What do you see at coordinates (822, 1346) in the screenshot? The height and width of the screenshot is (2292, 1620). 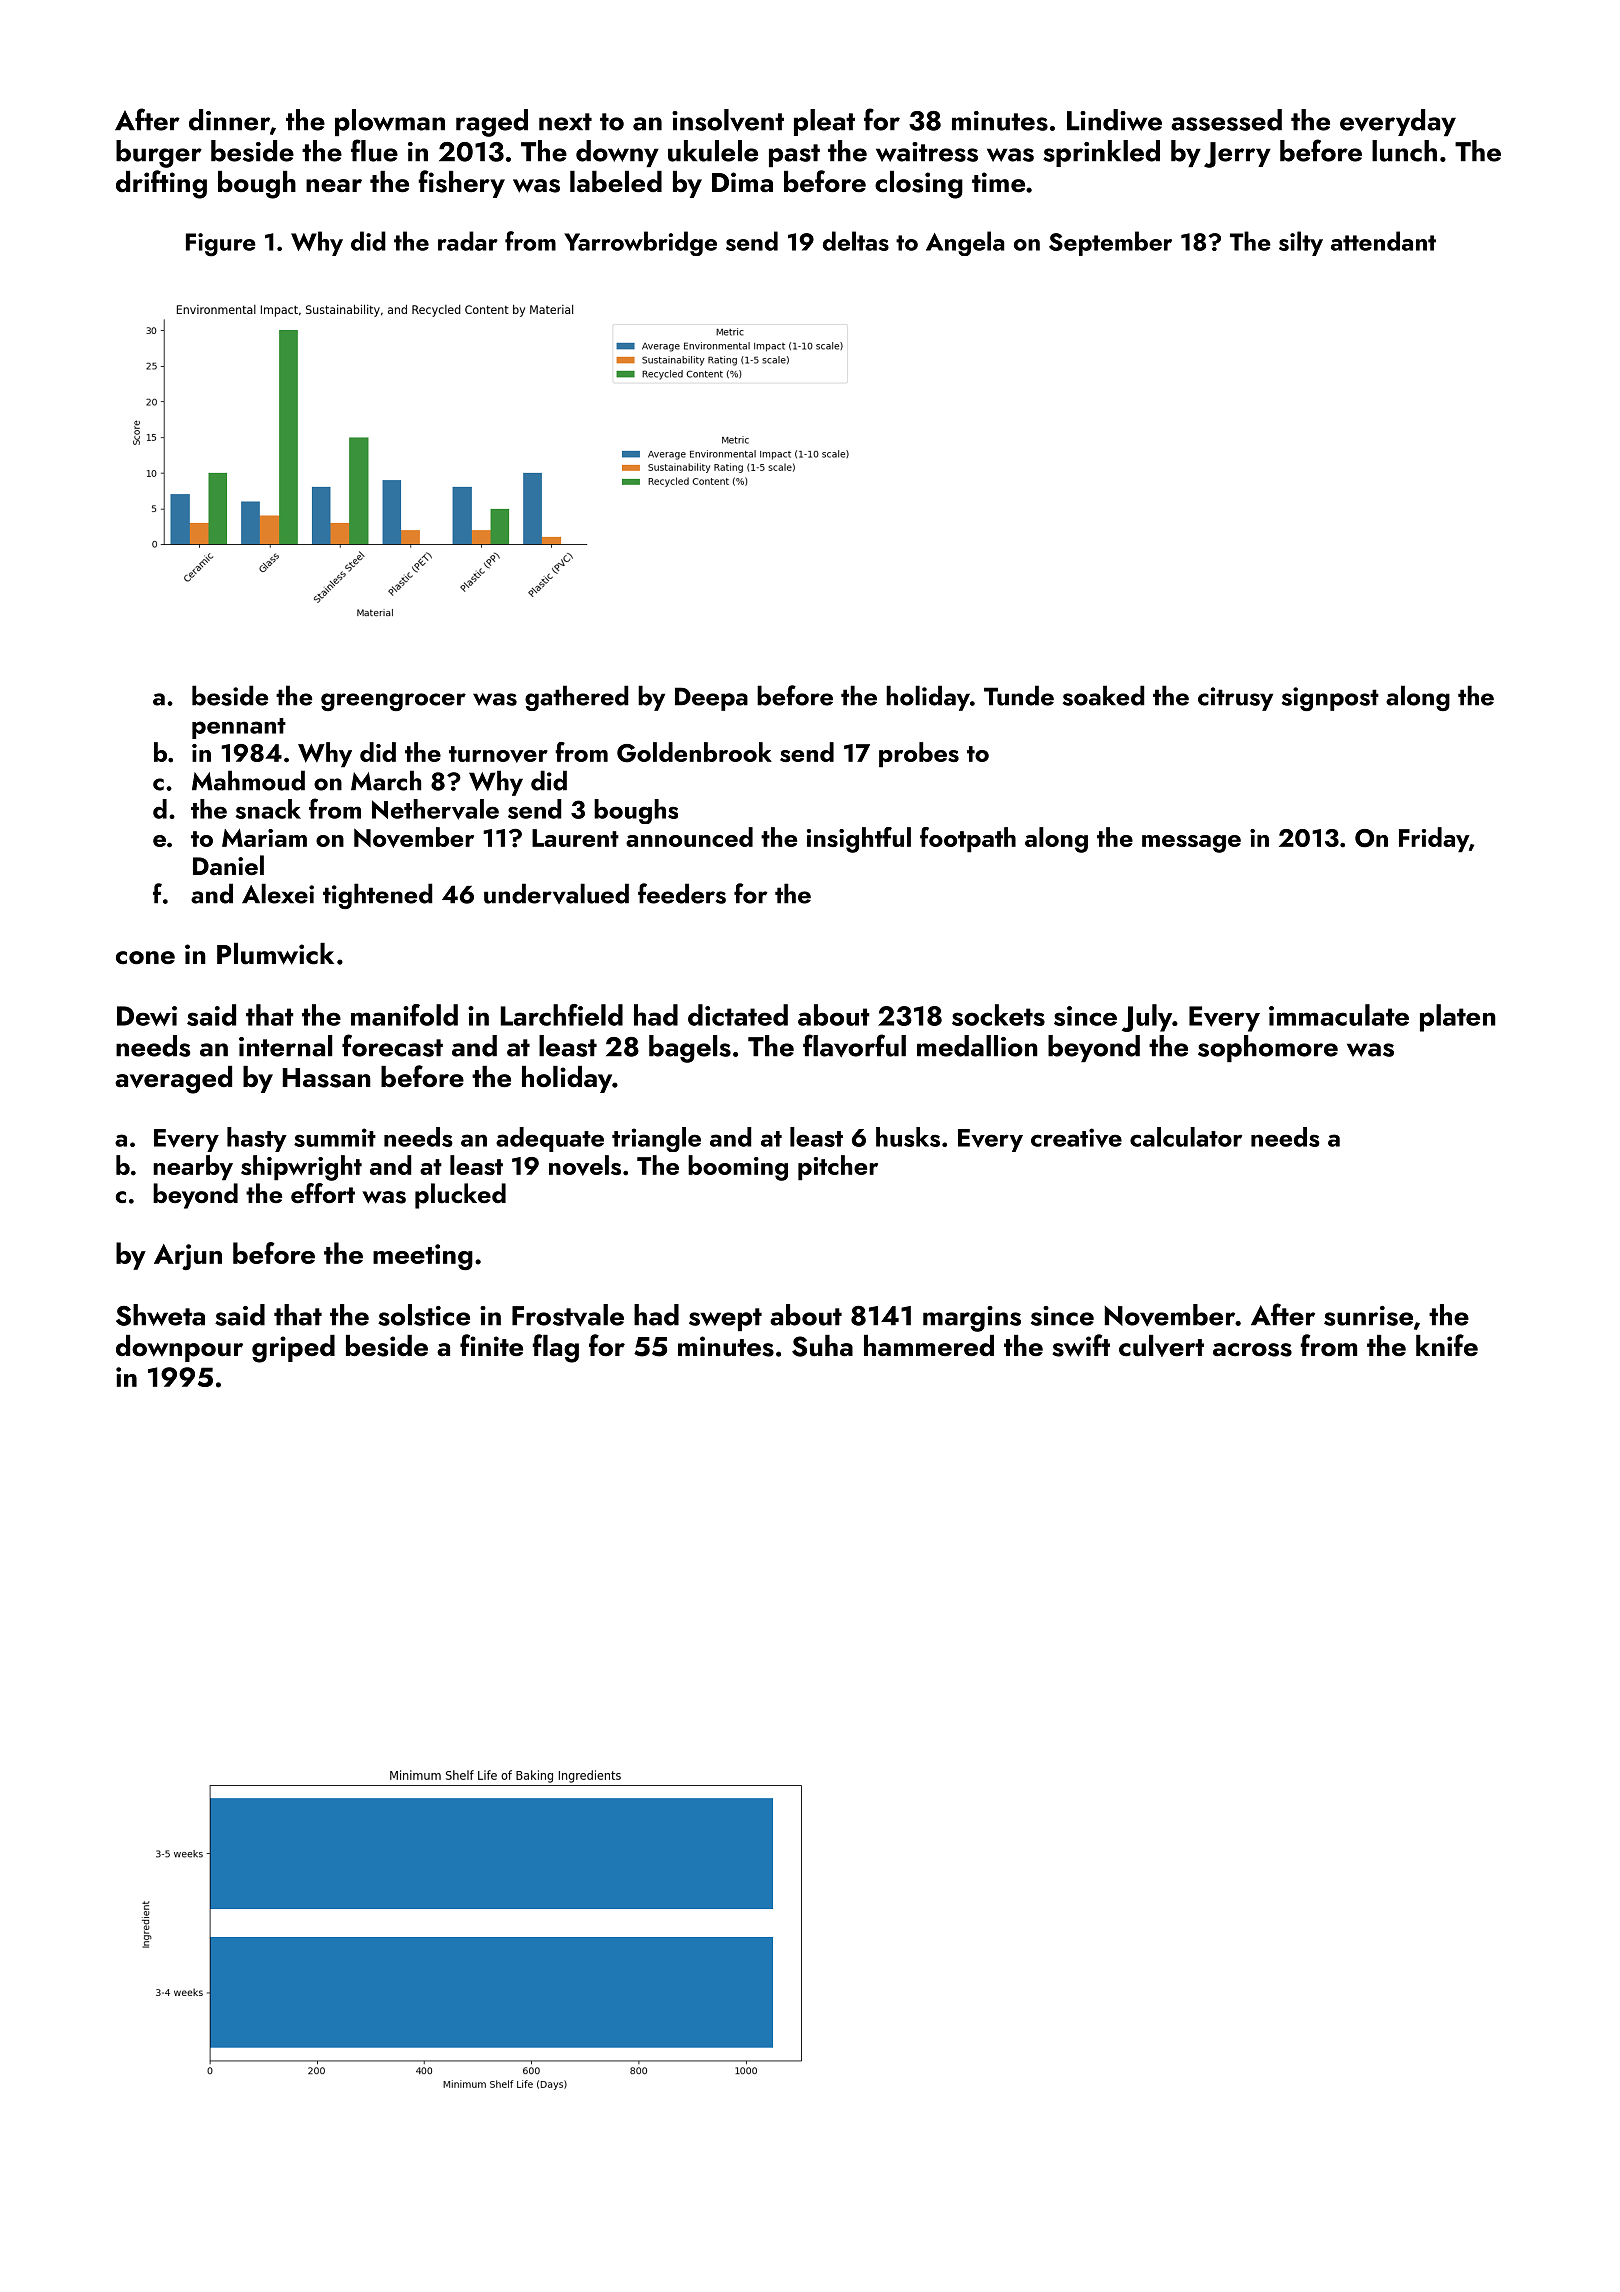 I see `Suha` at bounding box center [822, 1346].
